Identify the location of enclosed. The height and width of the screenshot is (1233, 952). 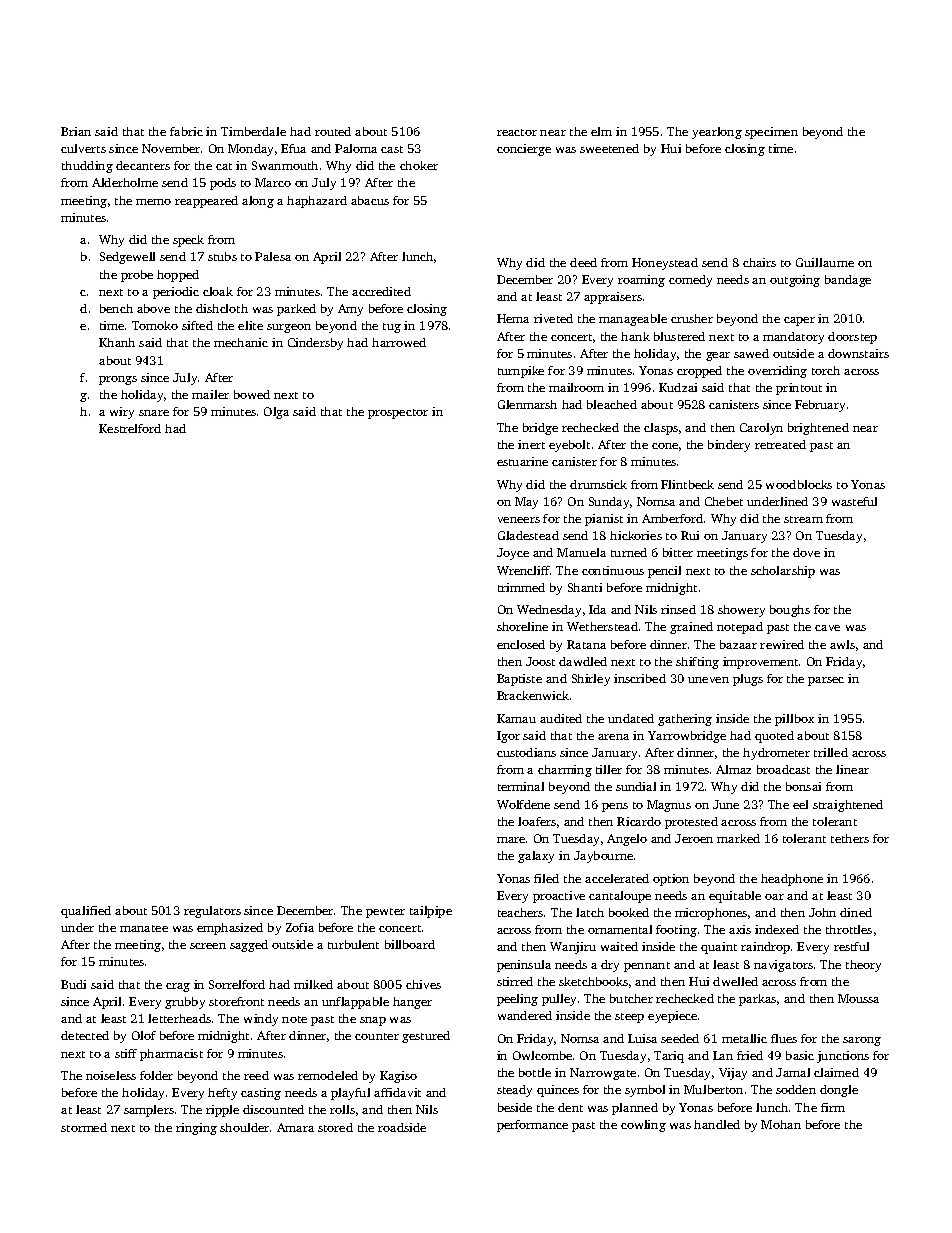
(521, 644).
